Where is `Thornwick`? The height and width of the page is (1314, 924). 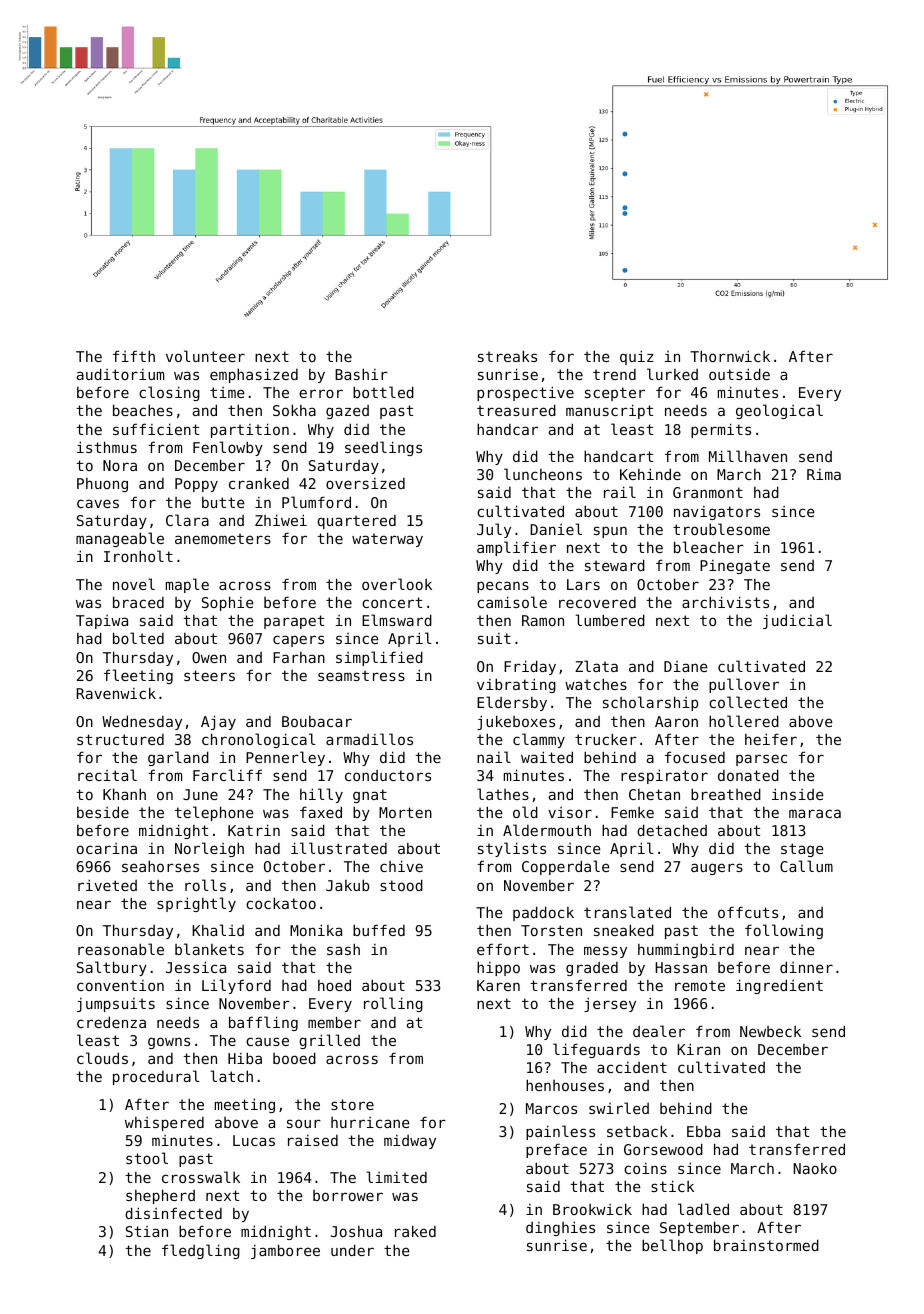 Thornwick is located at coordinates (730, 356).
